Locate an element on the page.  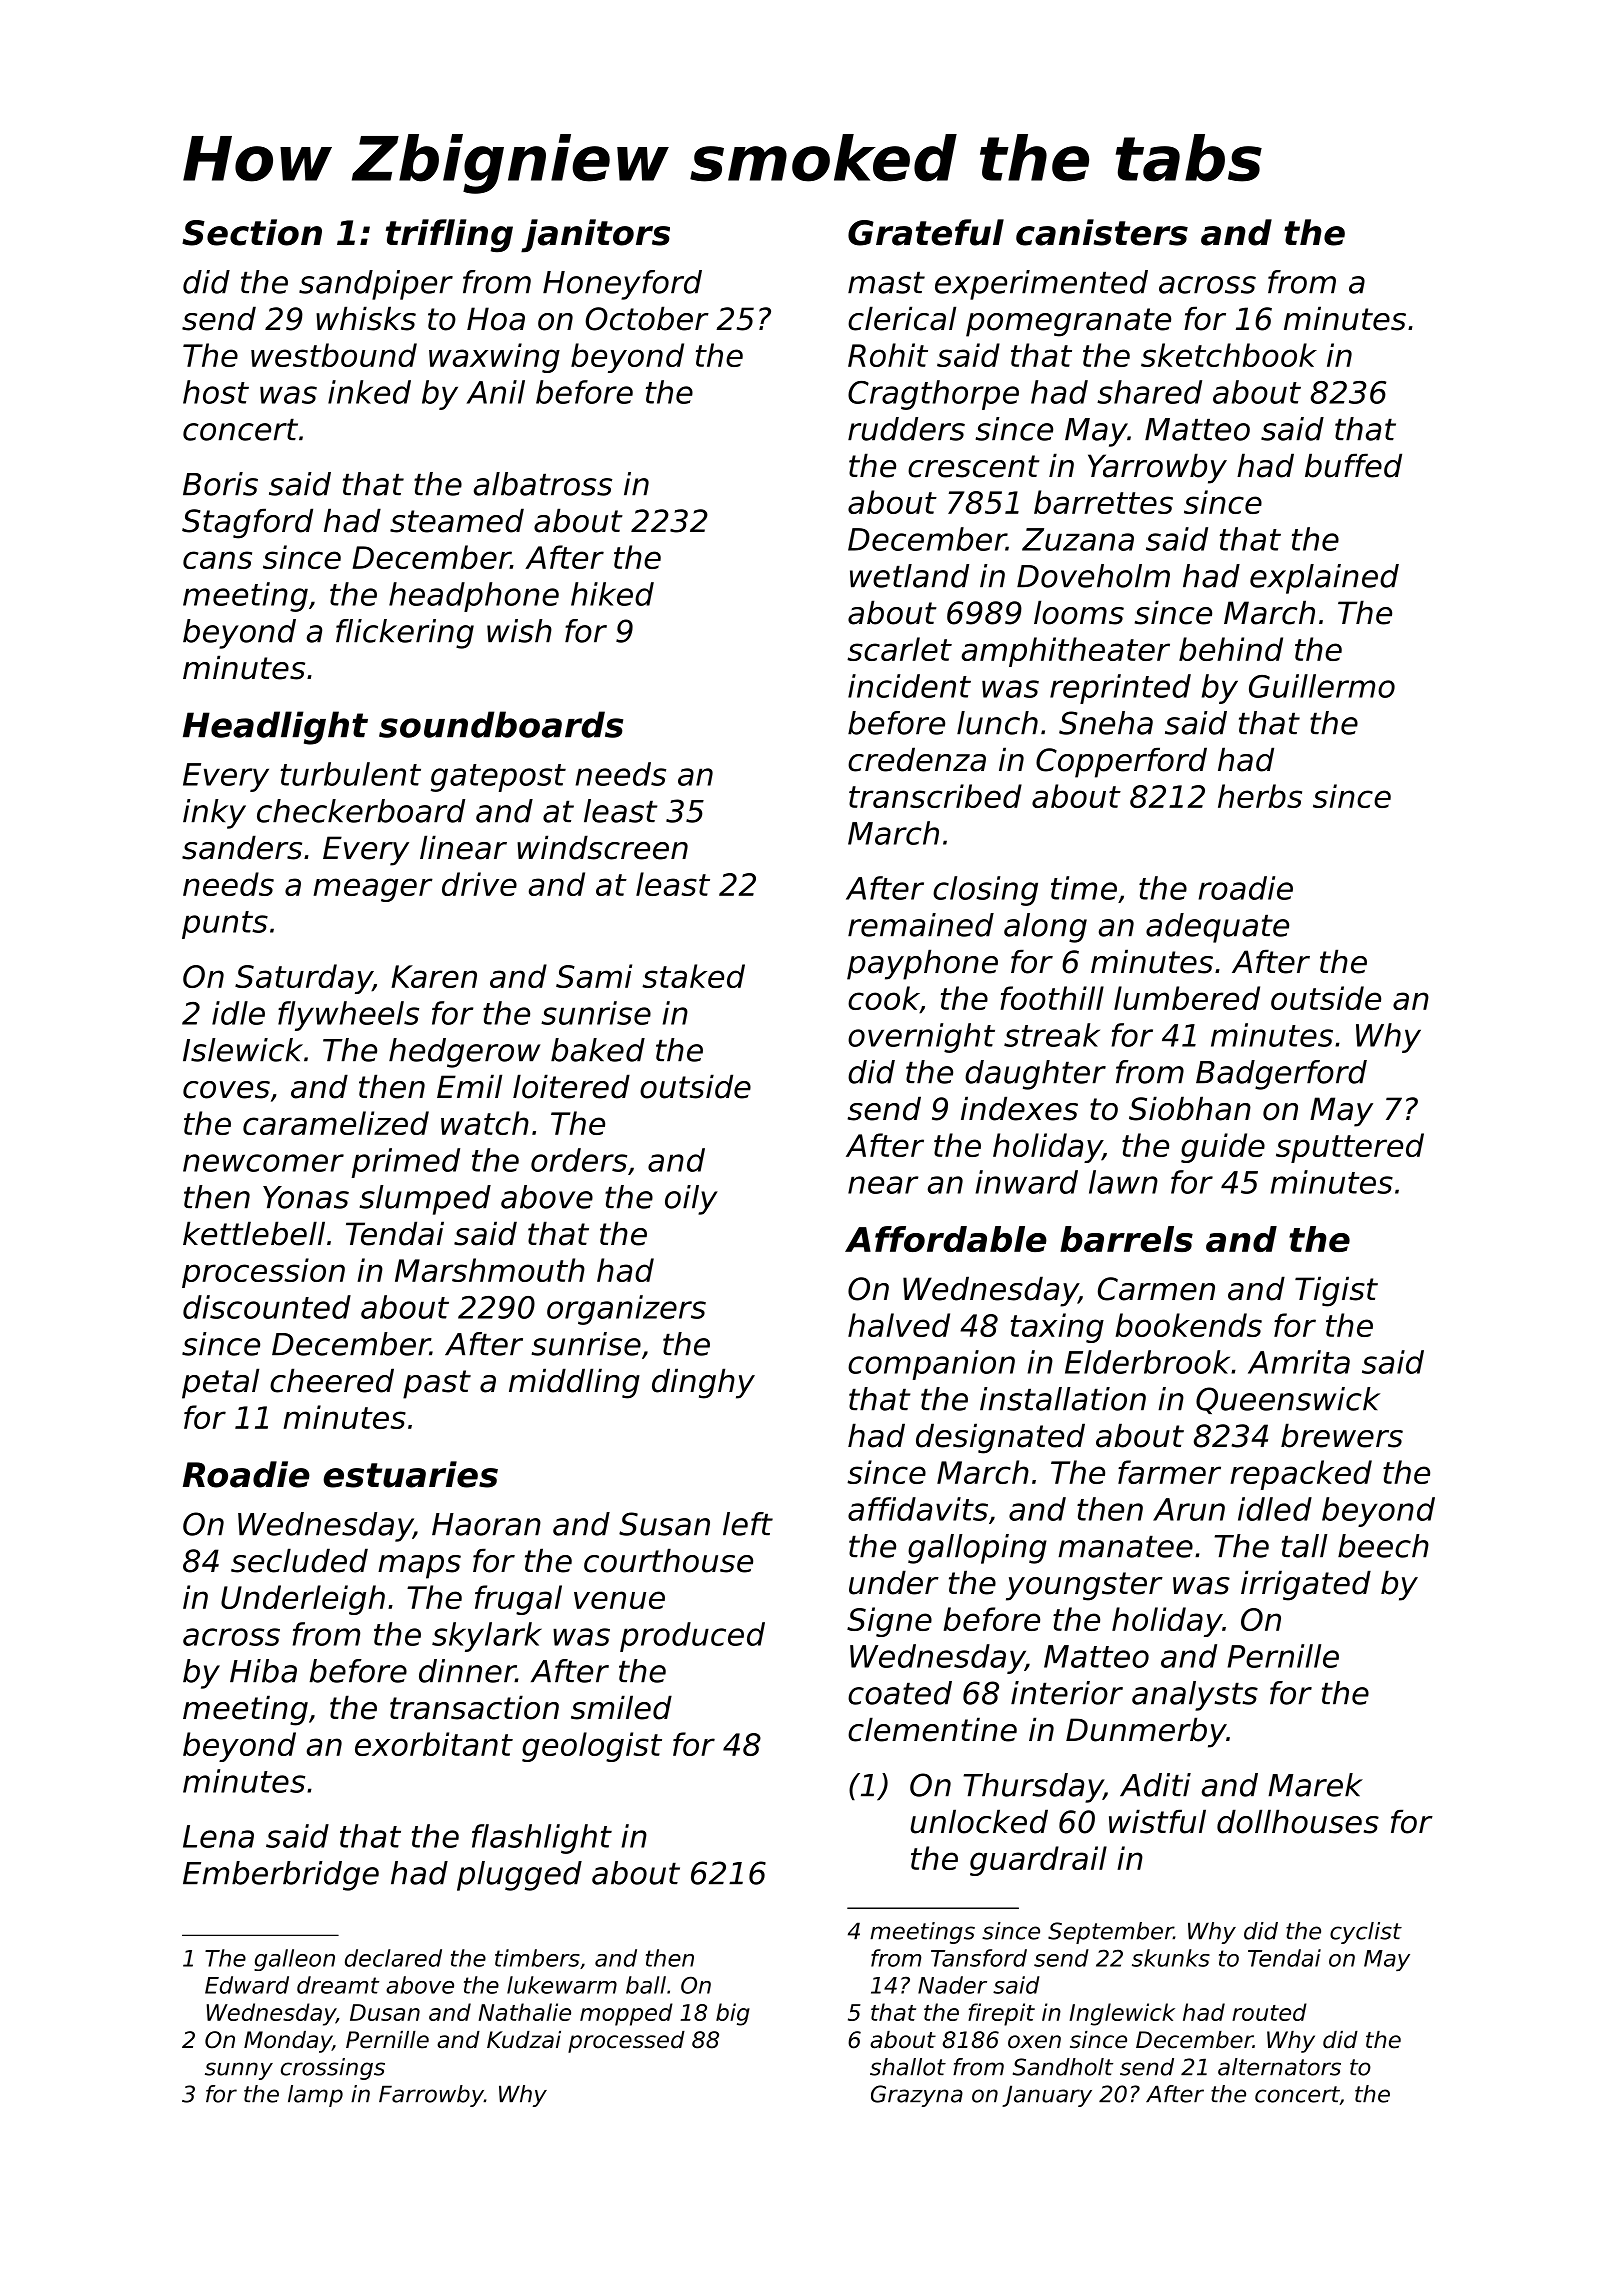
Section is located at coordinates (252, 232).
